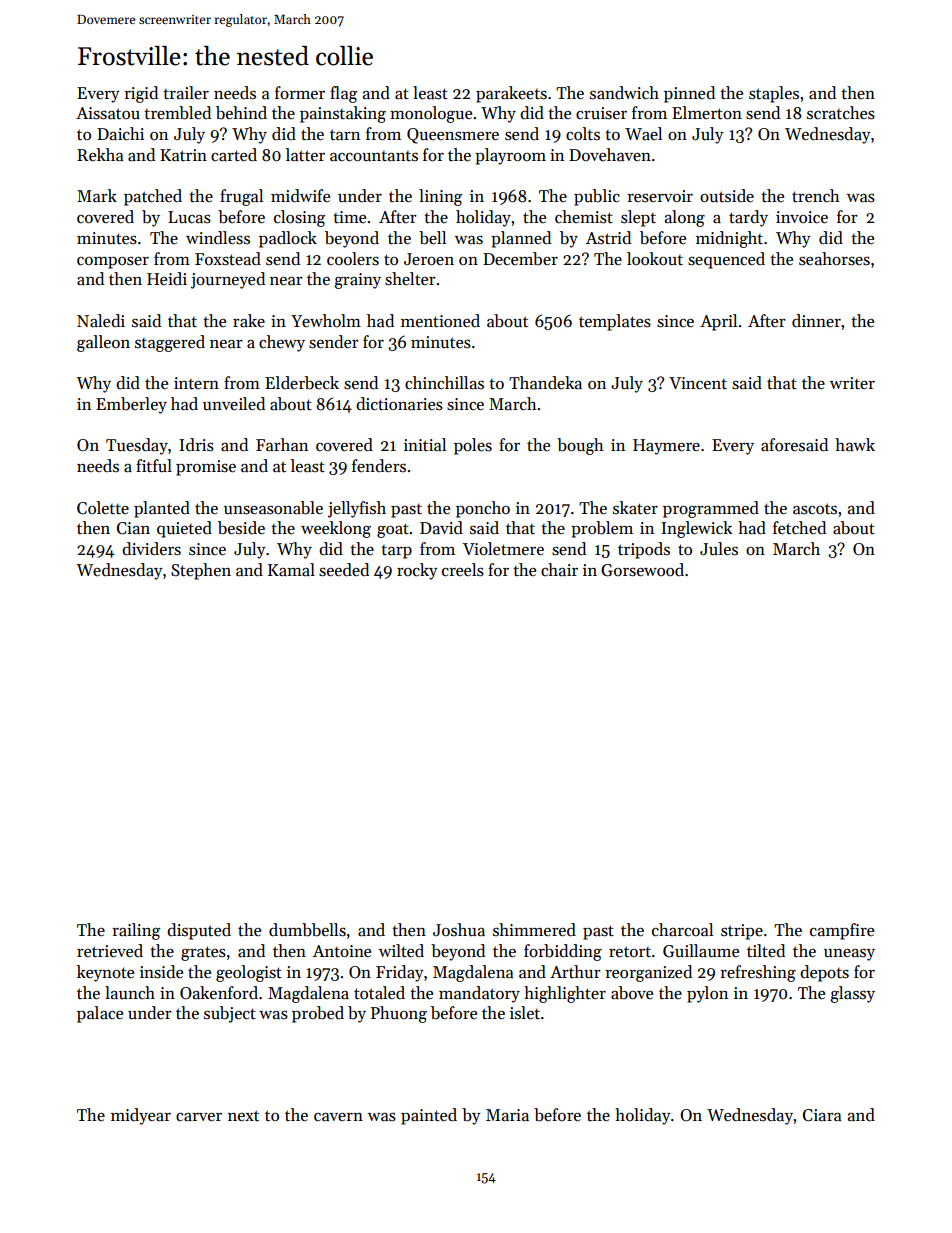 The image size is (952, 1233). I want to click on trailer, so click(186, 93).
